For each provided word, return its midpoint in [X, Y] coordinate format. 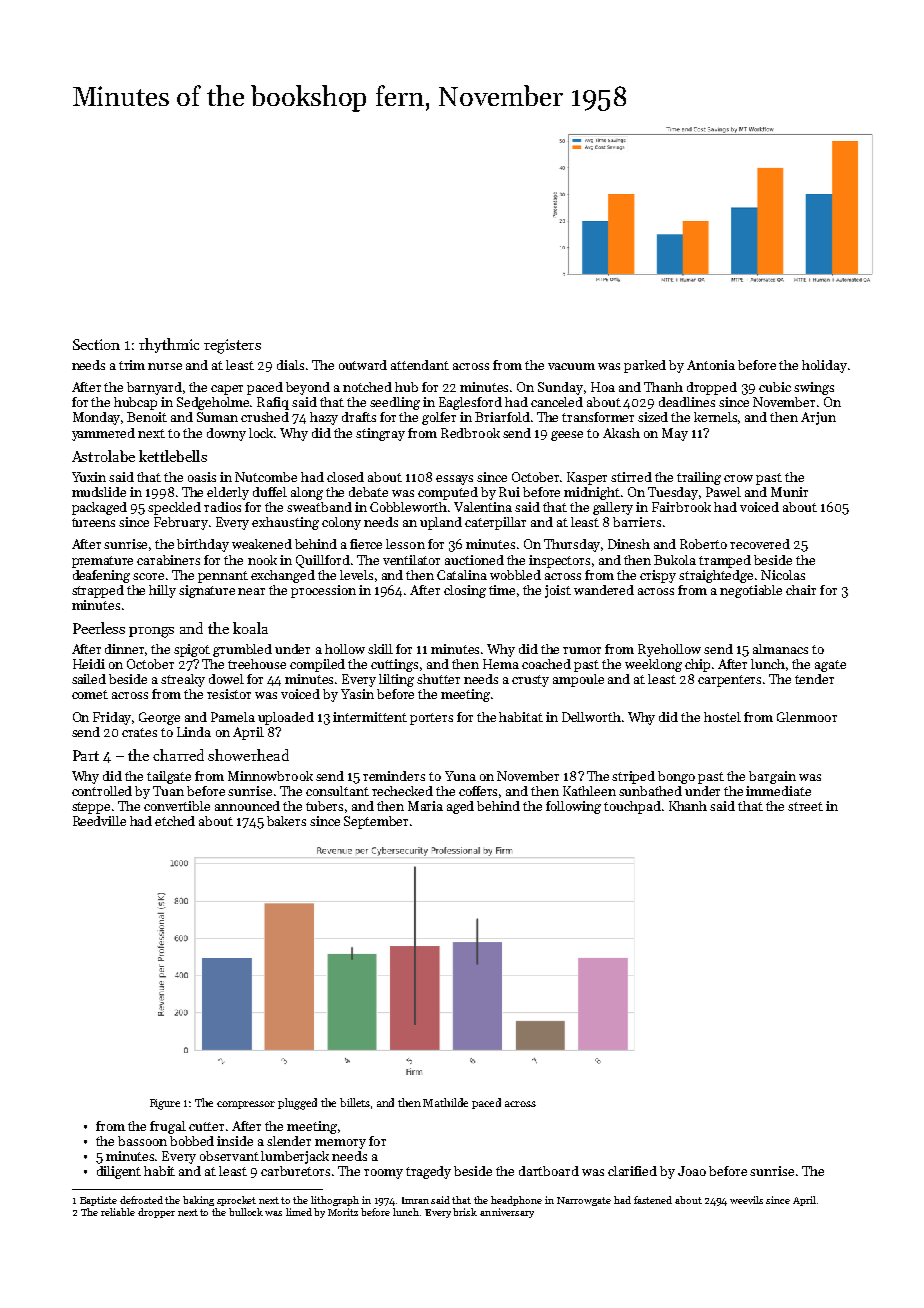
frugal [168, 1127]
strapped [98, 591]
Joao [692, 1171]
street [805, 806]
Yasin [357, 694]
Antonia [711, 365]
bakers [286, 821]
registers [232, 346]
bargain [772, 777]
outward [363, 365]
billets [355, 1102]
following [573, 807]
